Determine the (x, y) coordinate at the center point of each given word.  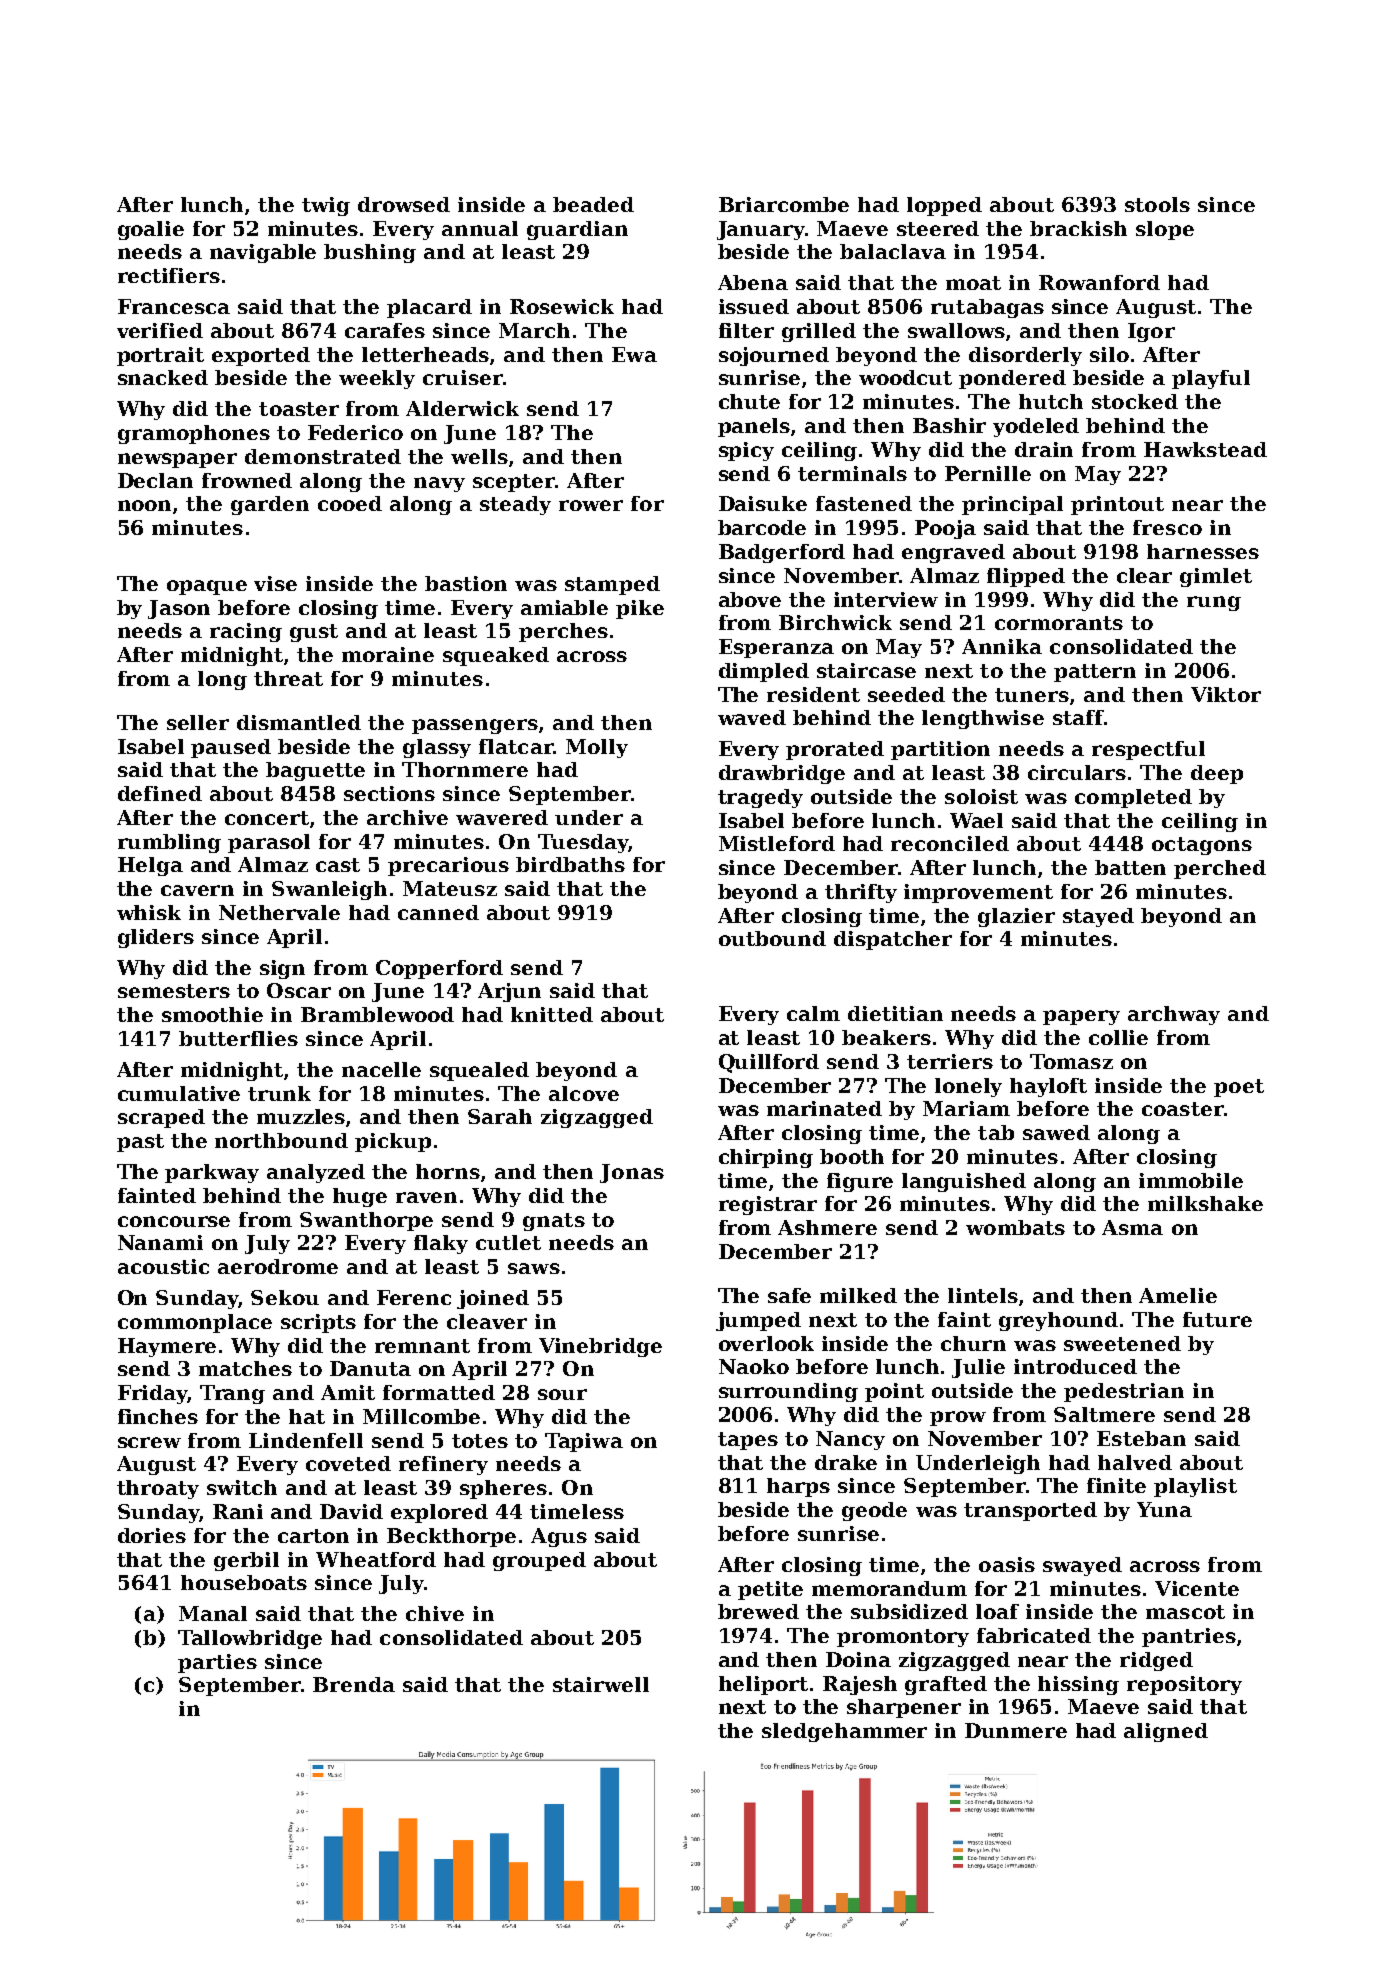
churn (973, 1343)
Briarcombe (784, 204)
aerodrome (278, 1266)
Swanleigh (329, 890)
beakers (886, 1037)
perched (1220, 869)
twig (326, 206)
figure (860, 1182)
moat (973, 283)
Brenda (354, 1684)
